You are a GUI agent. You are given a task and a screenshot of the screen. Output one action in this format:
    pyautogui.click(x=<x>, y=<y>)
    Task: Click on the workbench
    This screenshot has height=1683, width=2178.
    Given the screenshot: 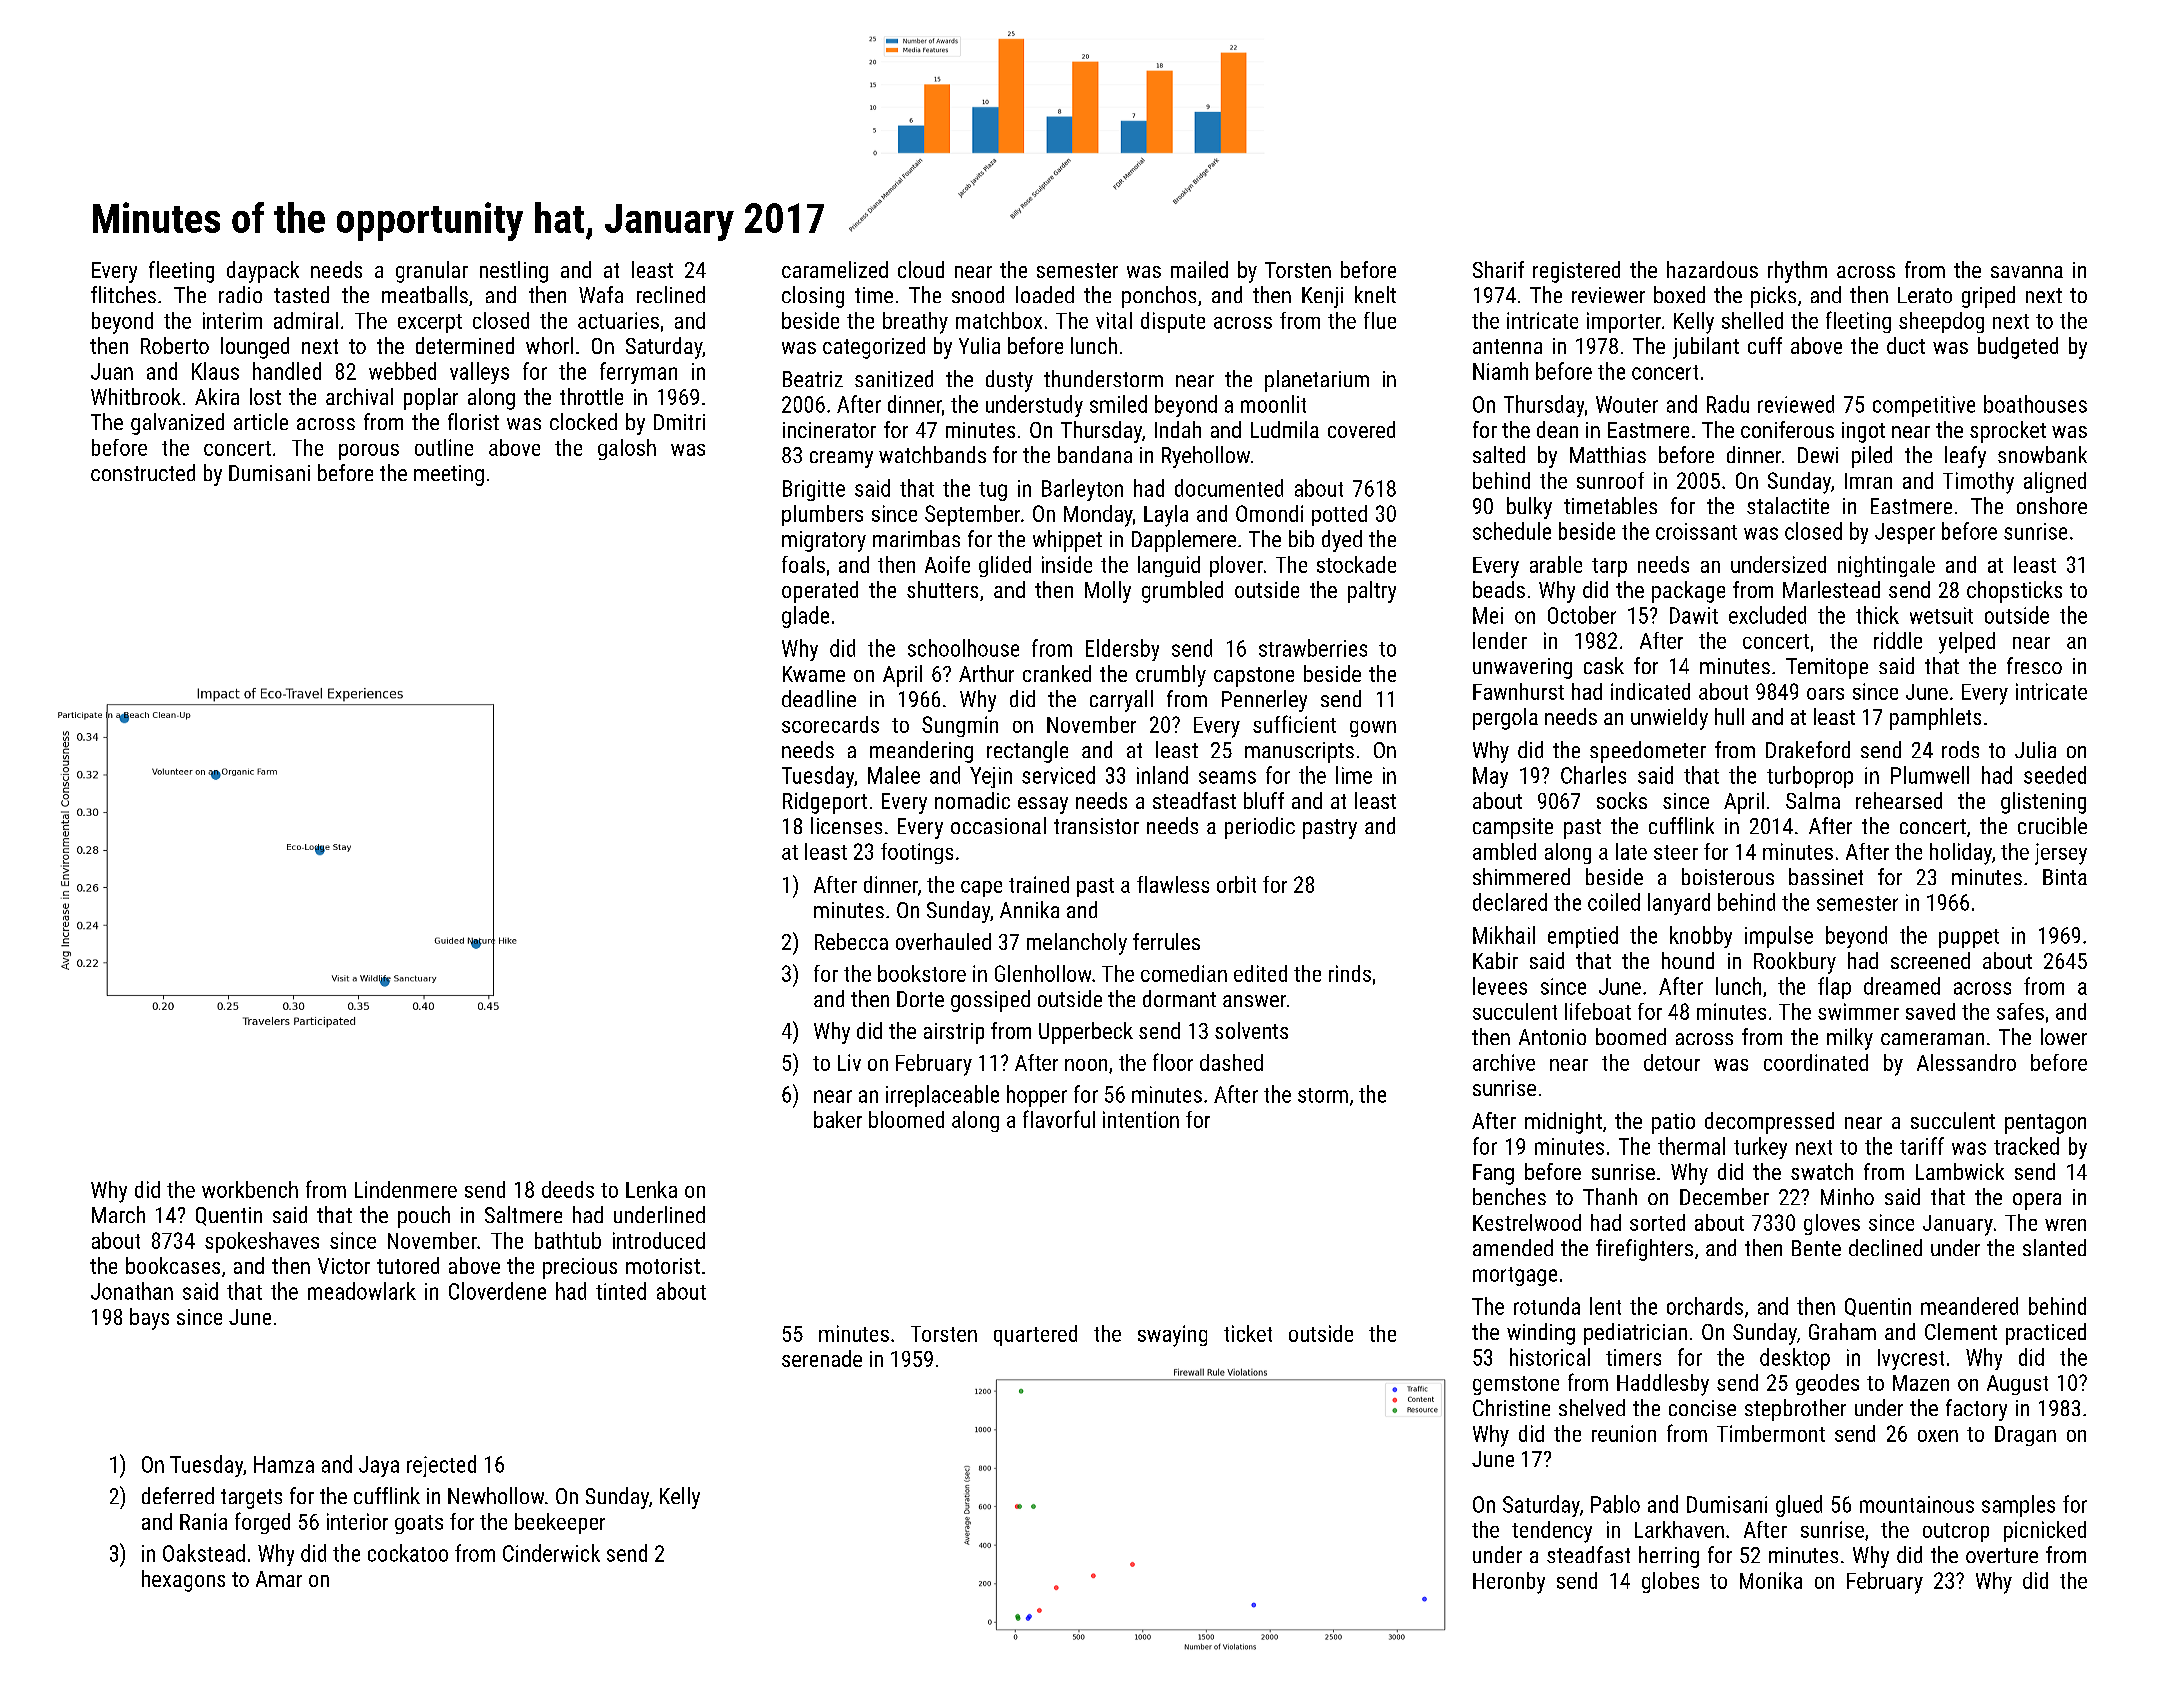 What is the action you would take?
    pyautogui.click(x=250, y=1189)
